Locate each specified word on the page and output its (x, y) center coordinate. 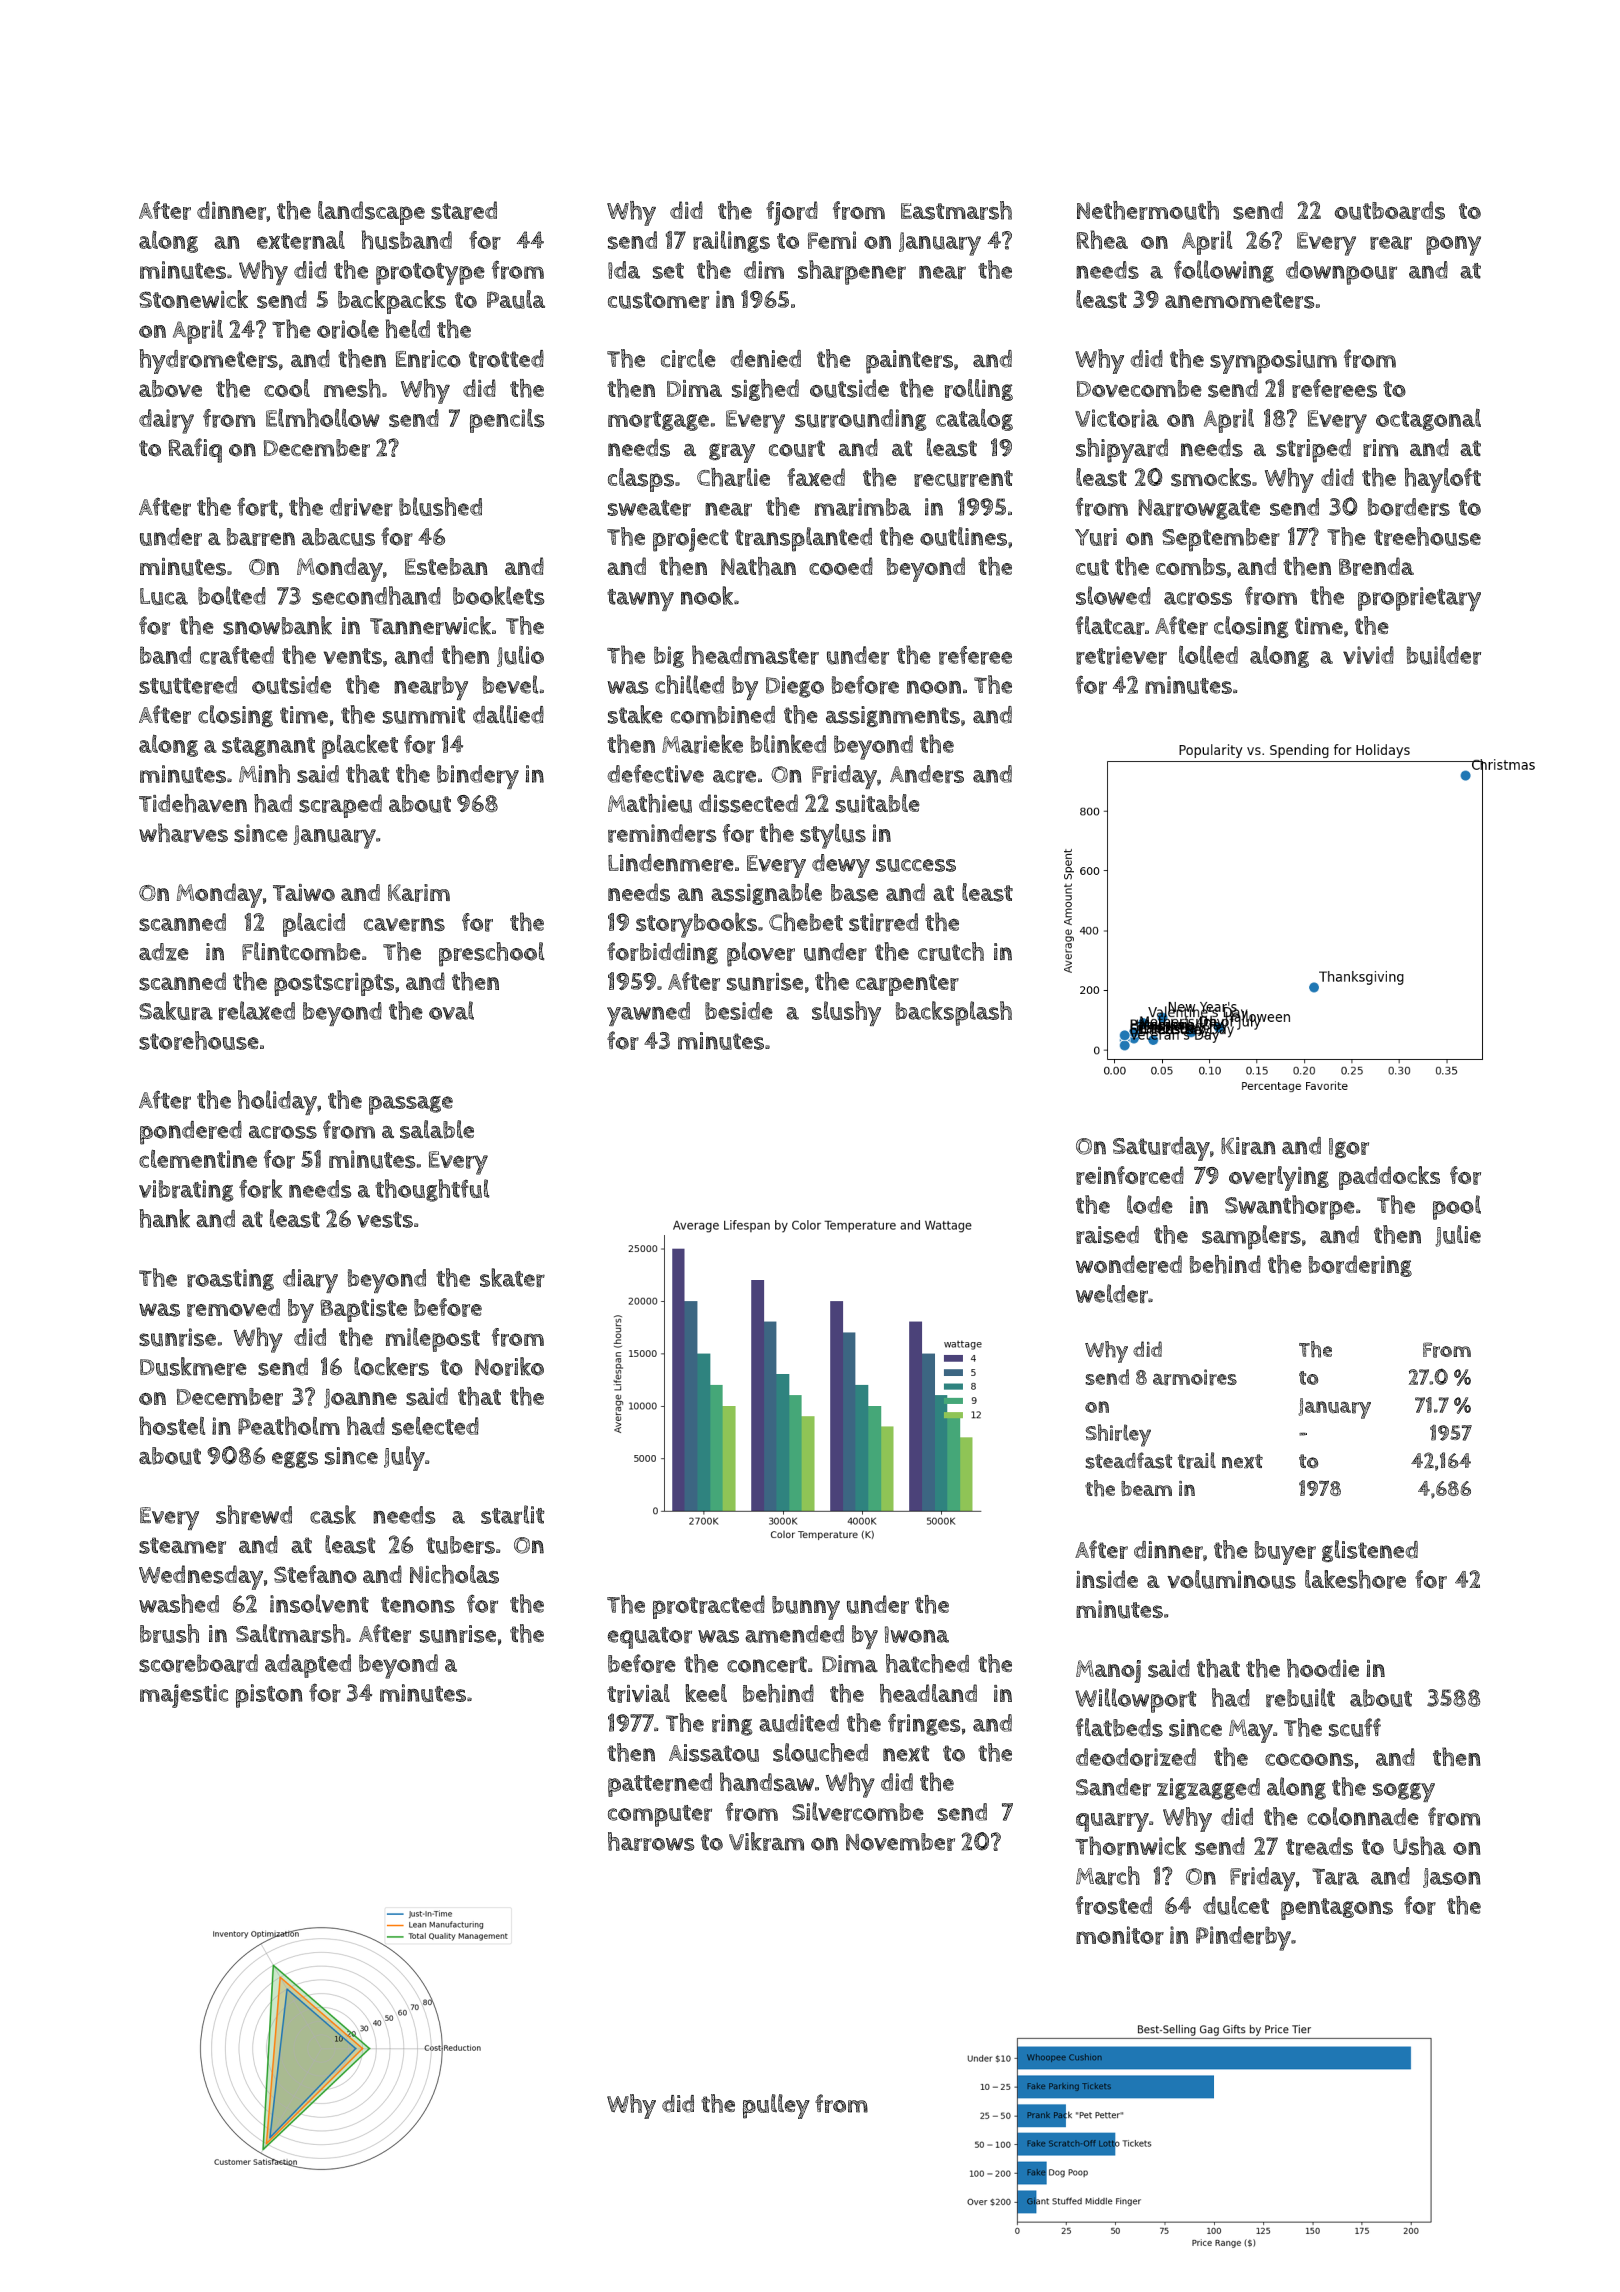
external (301, 240)
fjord (792, 213)
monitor (1120, 1935)
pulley (776, 2106)
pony (1453, 246)
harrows (651, 1841)
